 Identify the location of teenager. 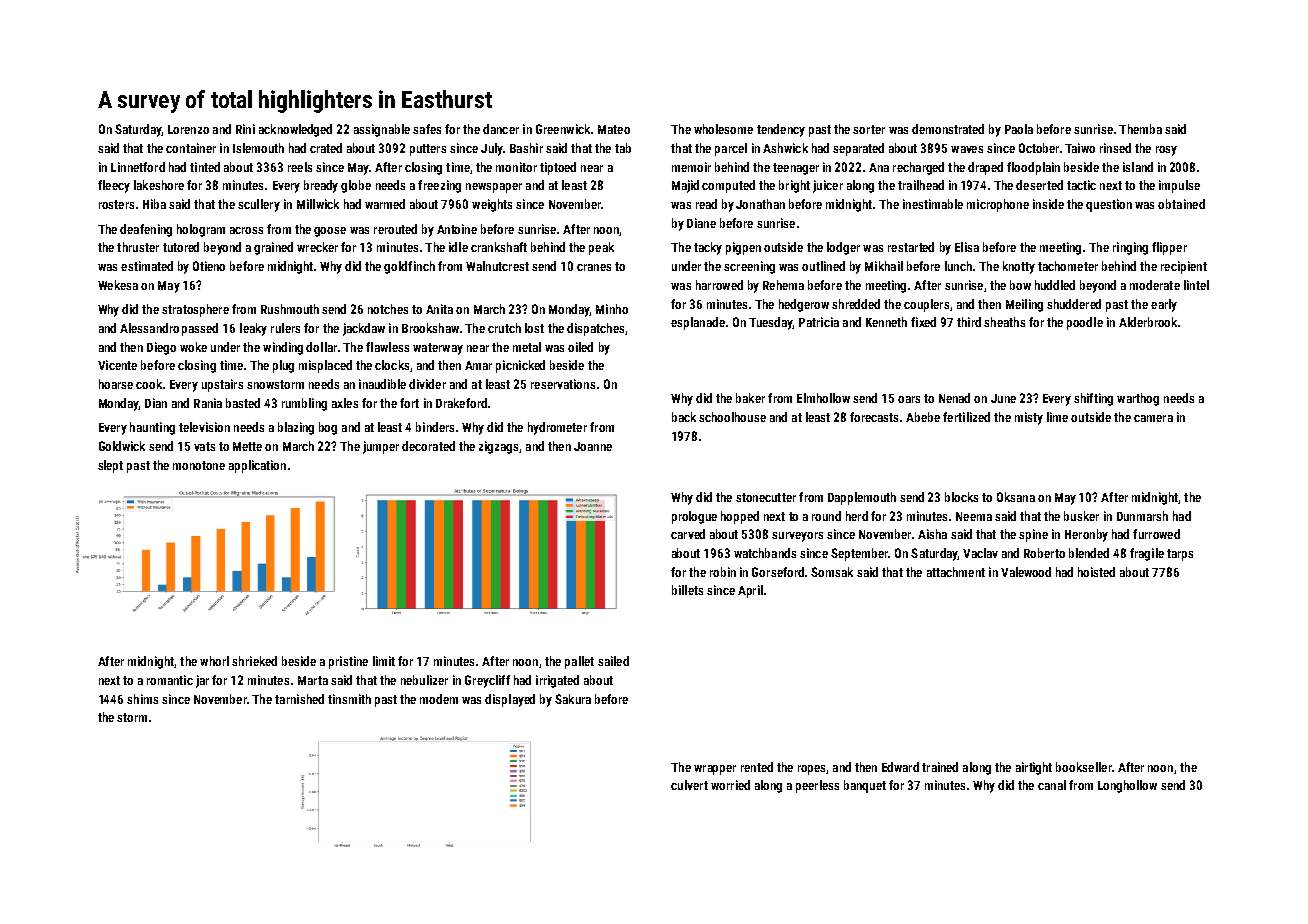
(796, 169).
